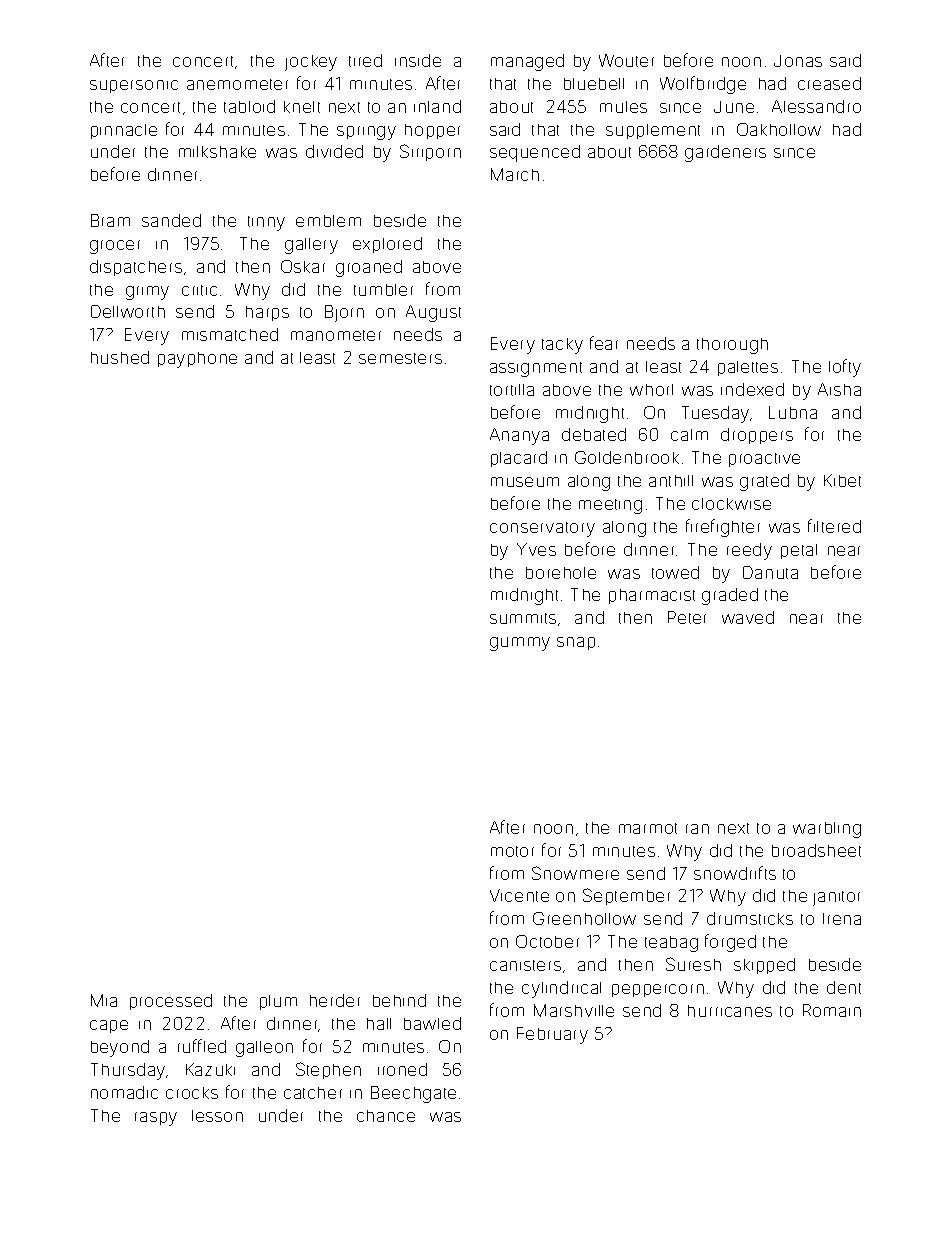  Describe the element at coordinates (120, 357) in the page. I see `hushed` at that location.
